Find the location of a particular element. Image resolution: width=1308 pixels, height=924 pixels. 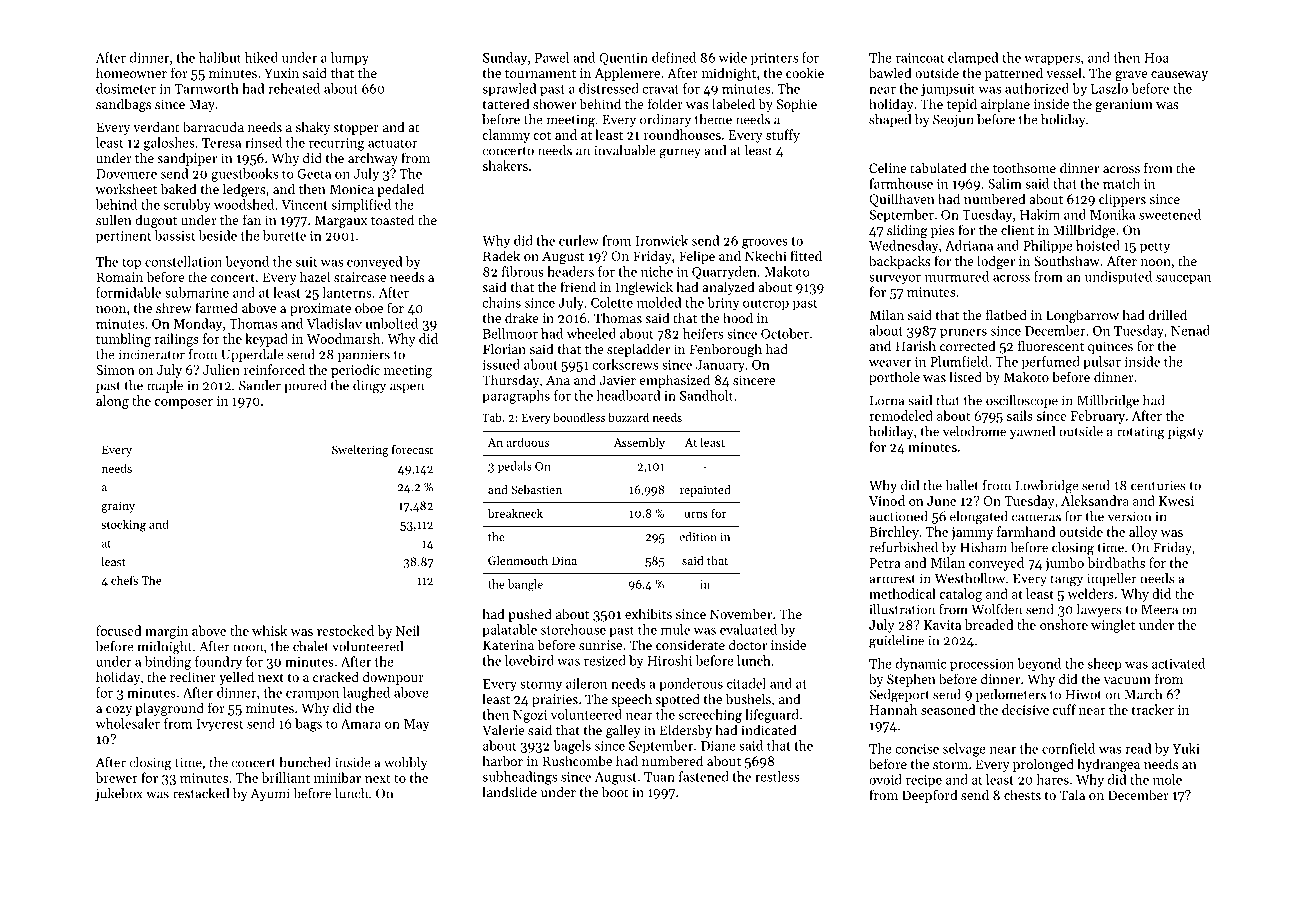

verdant is located at coordinates (156, 126).
